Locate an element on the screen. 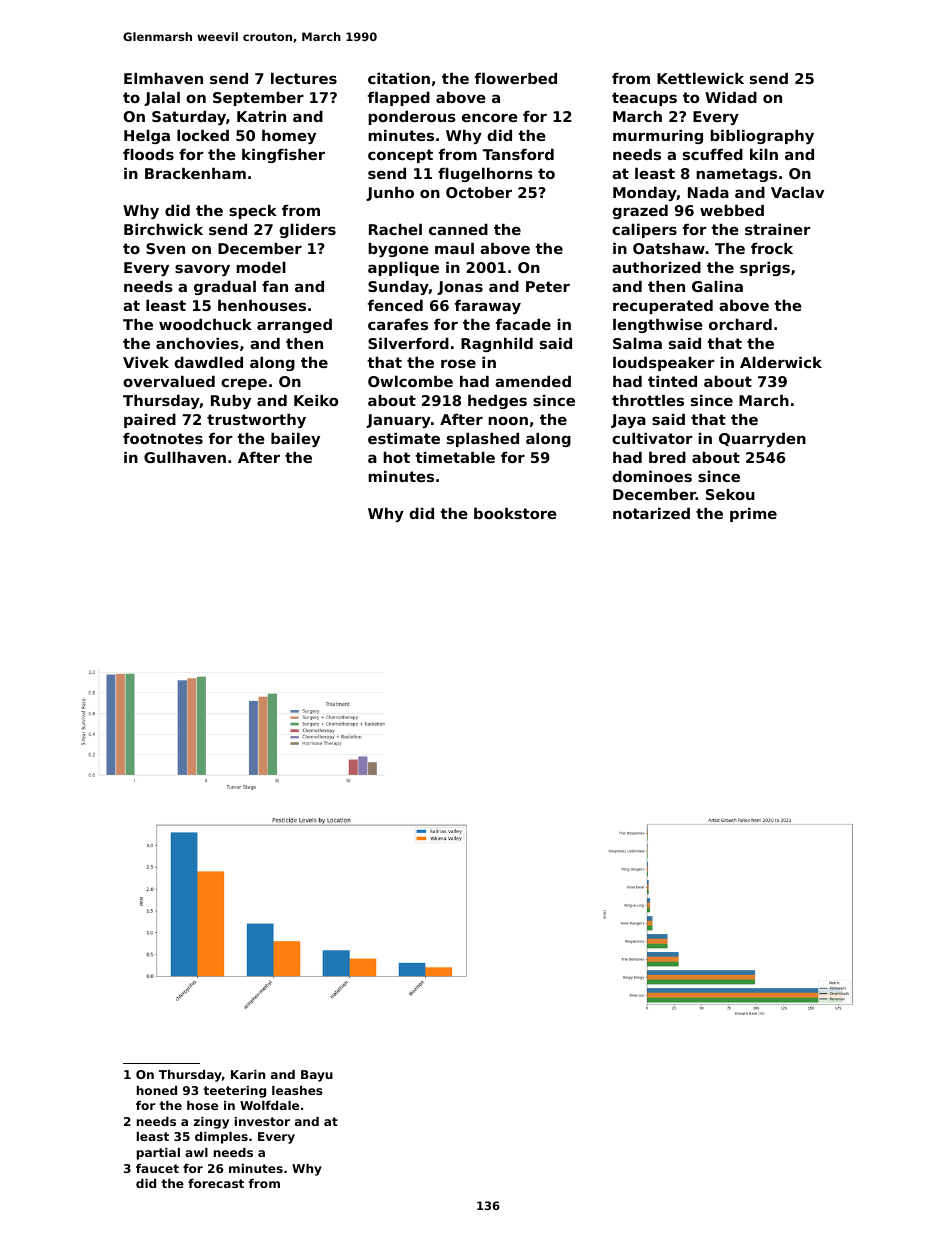 This screenshot has height=1233, width=952. Jonas is located at coordinates (460, 288).
